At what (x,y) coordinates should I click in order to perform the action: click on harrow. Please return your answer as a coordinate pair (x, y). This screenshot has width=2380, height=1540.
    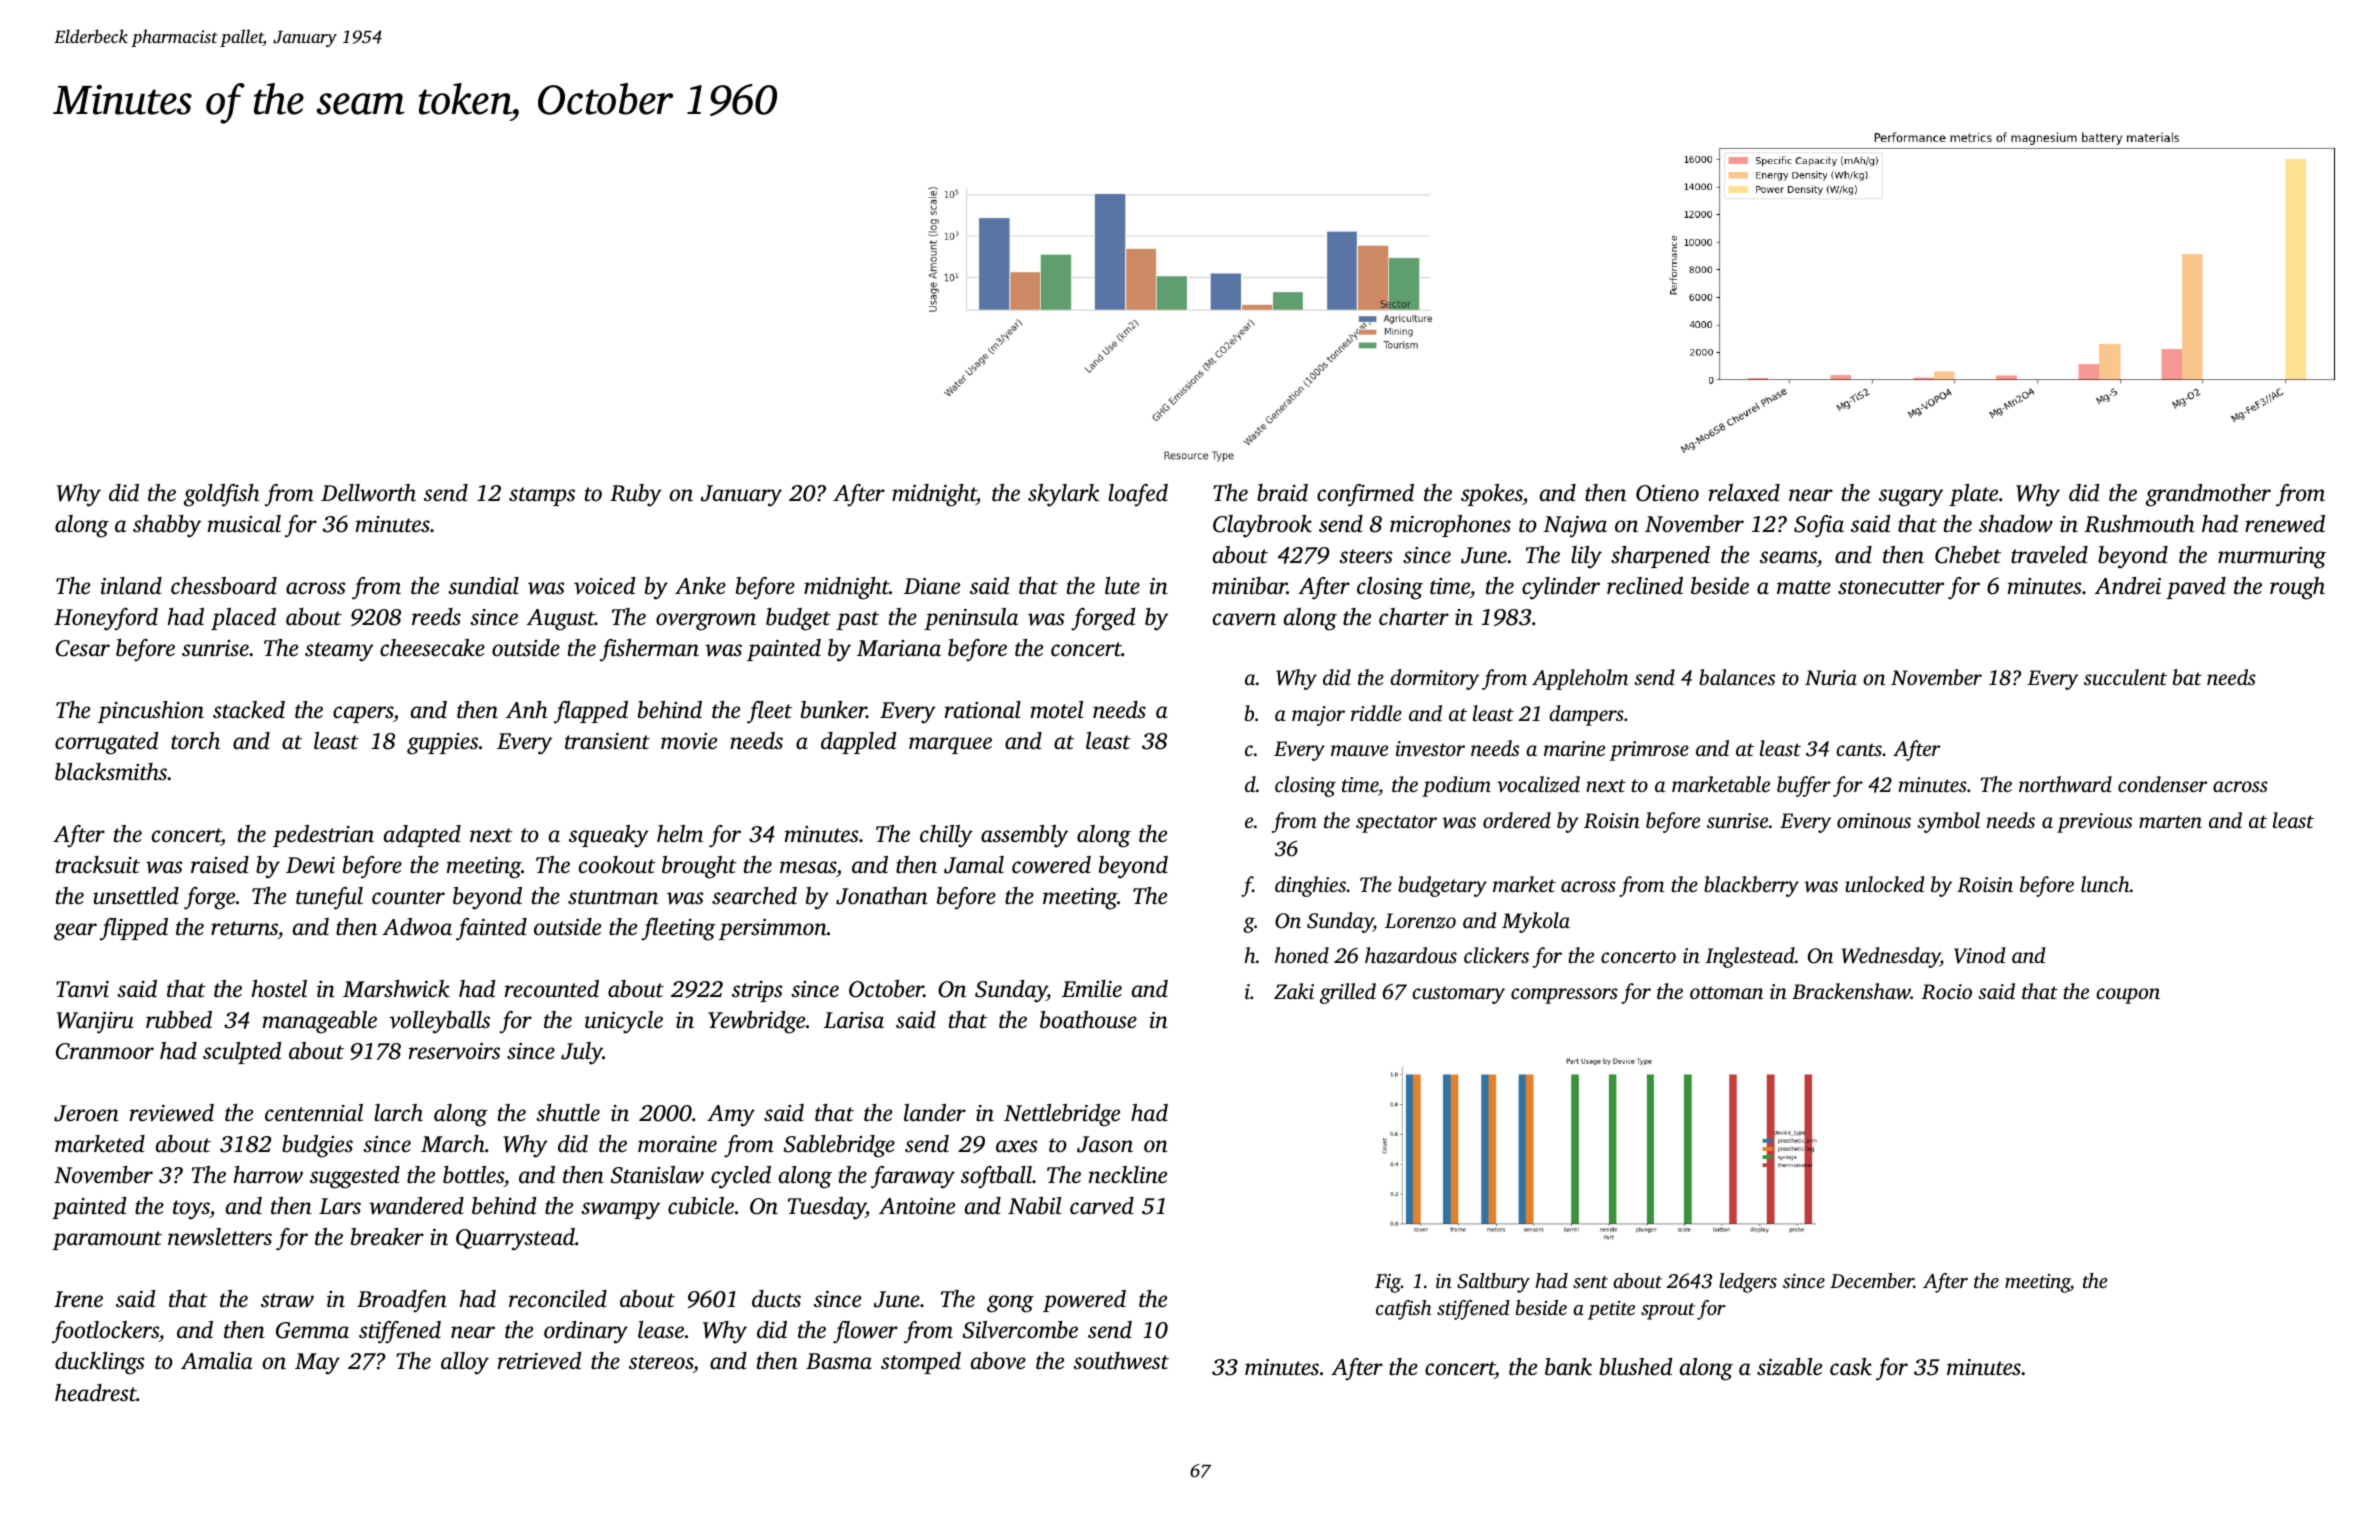
    Looking at the image, I should click on (268, 1175).
